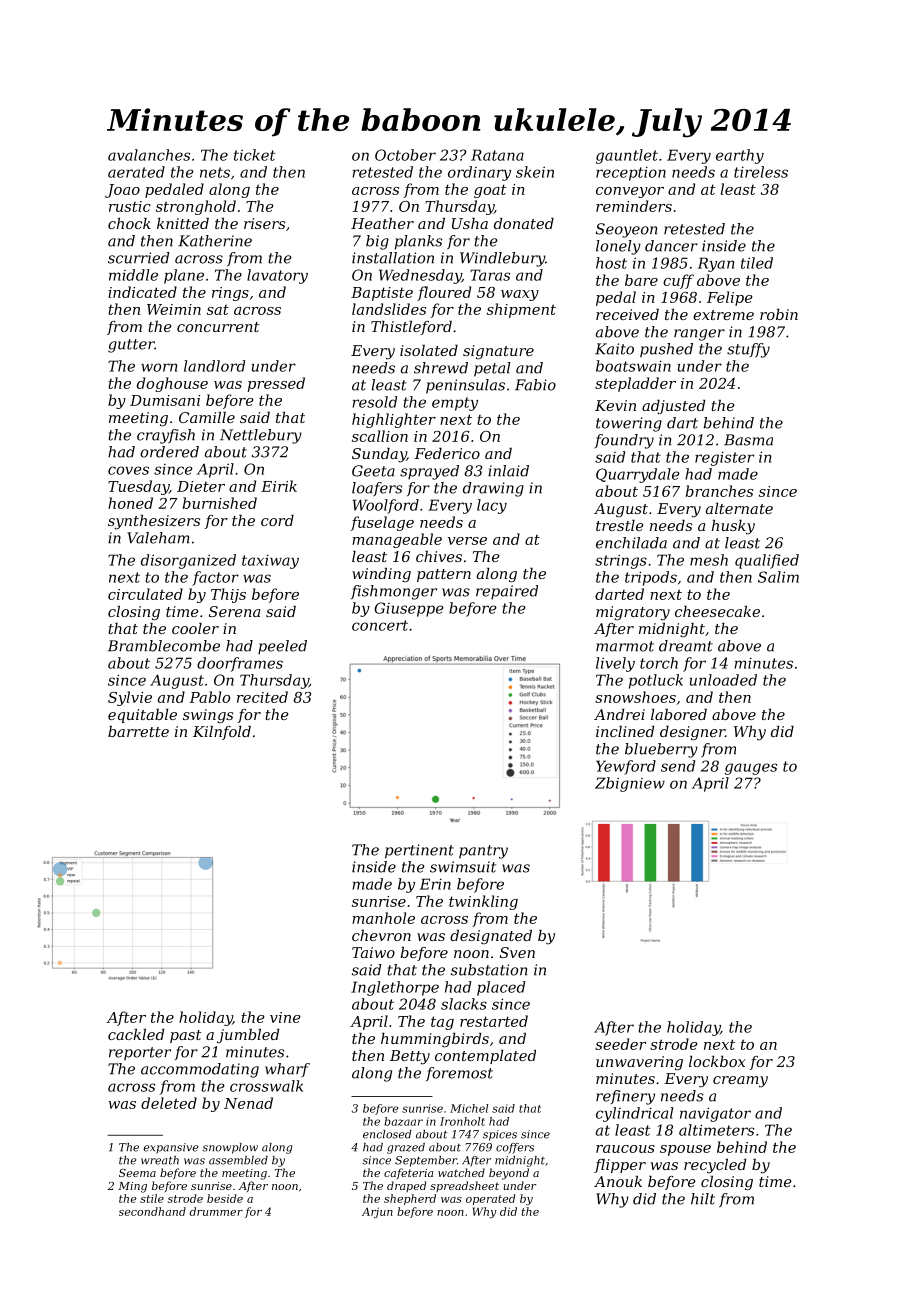  Describe the element at coordinates (138, 731) in the screenshot. I see `barrette` at that location.
